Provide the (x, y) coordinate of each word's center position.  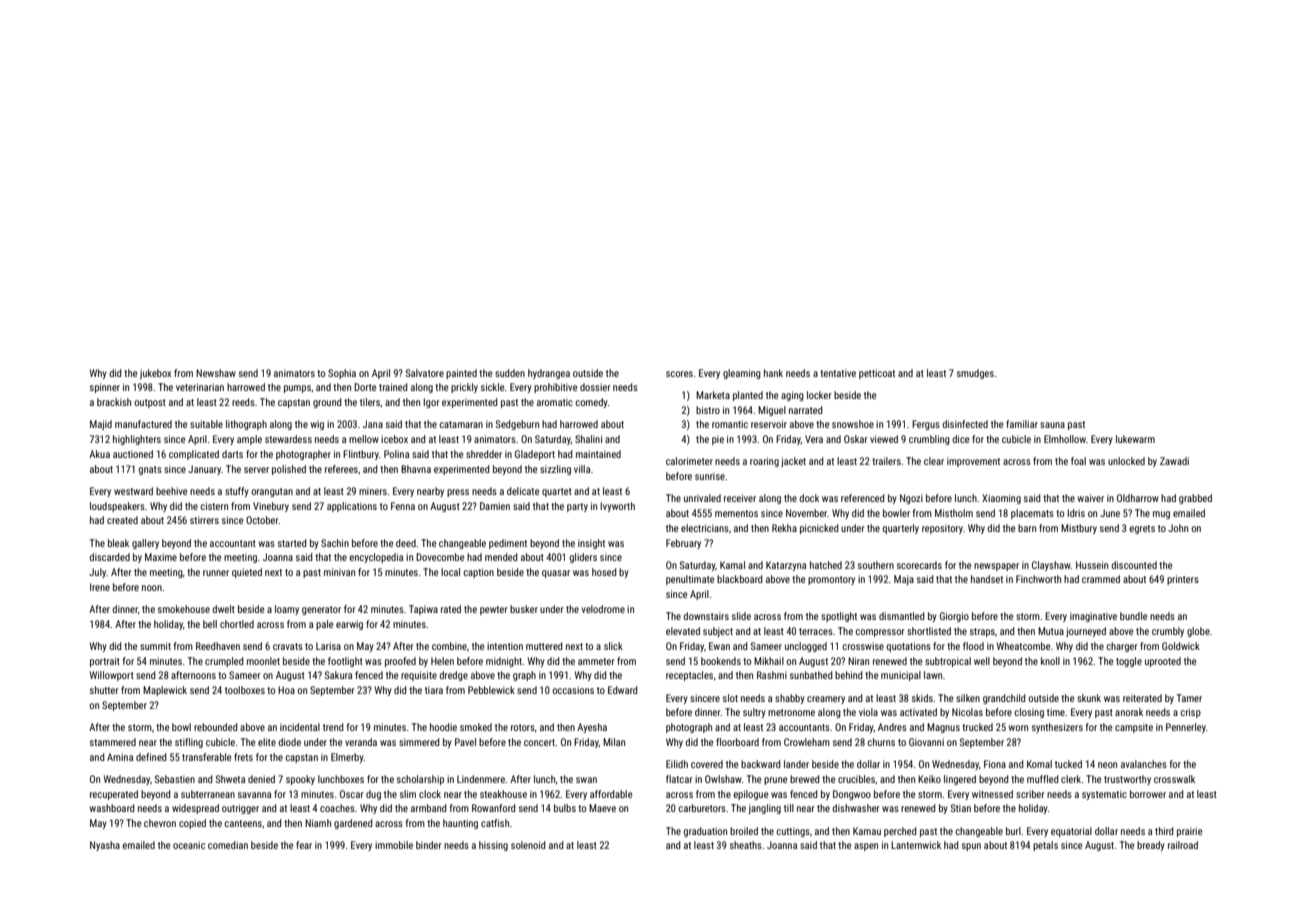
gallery (145, 544)
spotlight (839, 617)
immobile (394, 845)
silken (968, 698)
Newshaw (216, 373)
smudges (975, 374)
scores (679, 374)
